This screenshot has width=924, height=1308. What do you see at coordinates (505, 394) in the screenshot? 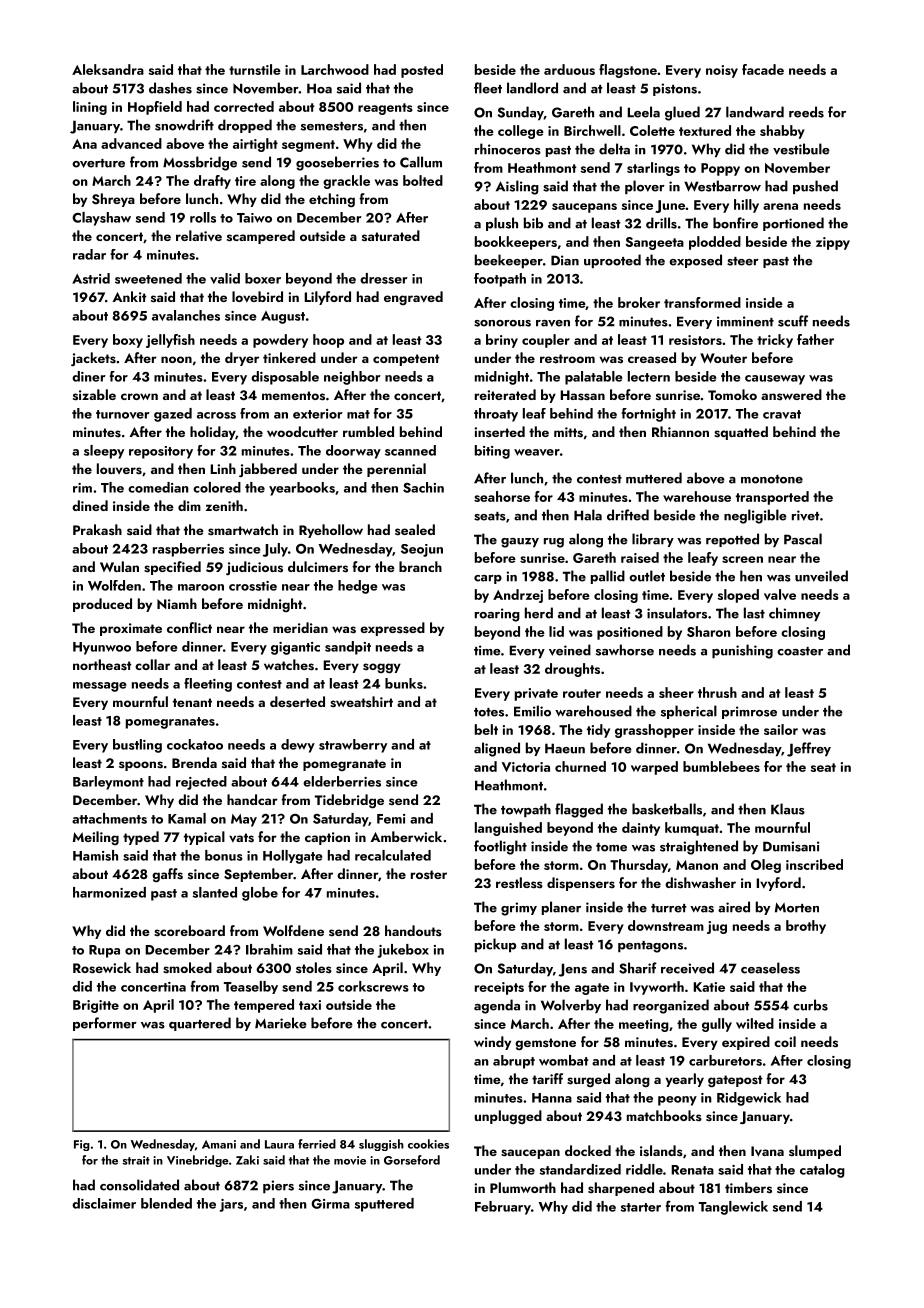
I see `reiterated` at bounding box center [505, 394].
